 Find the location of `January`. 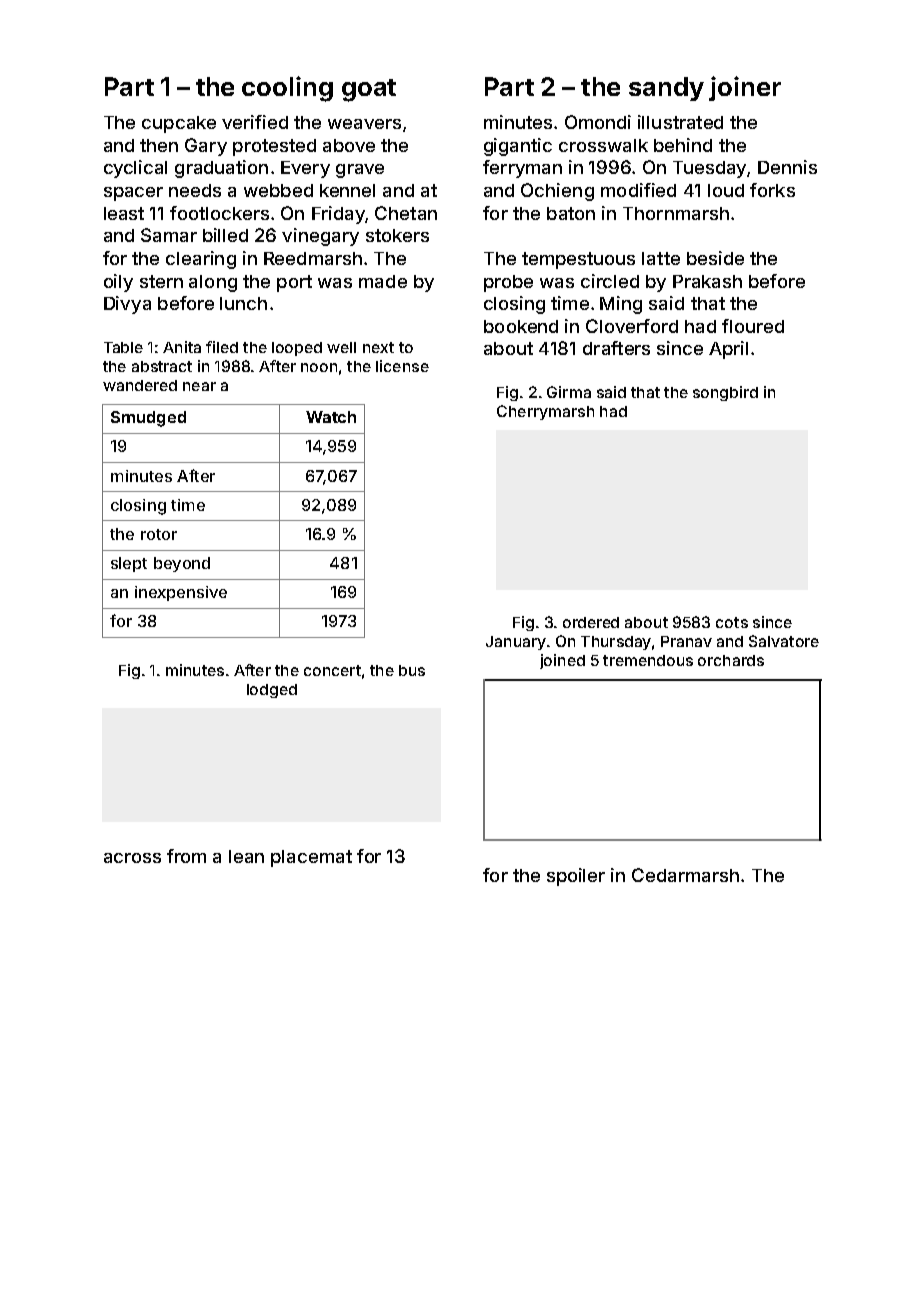

January is located at coordinates (516, 643).
